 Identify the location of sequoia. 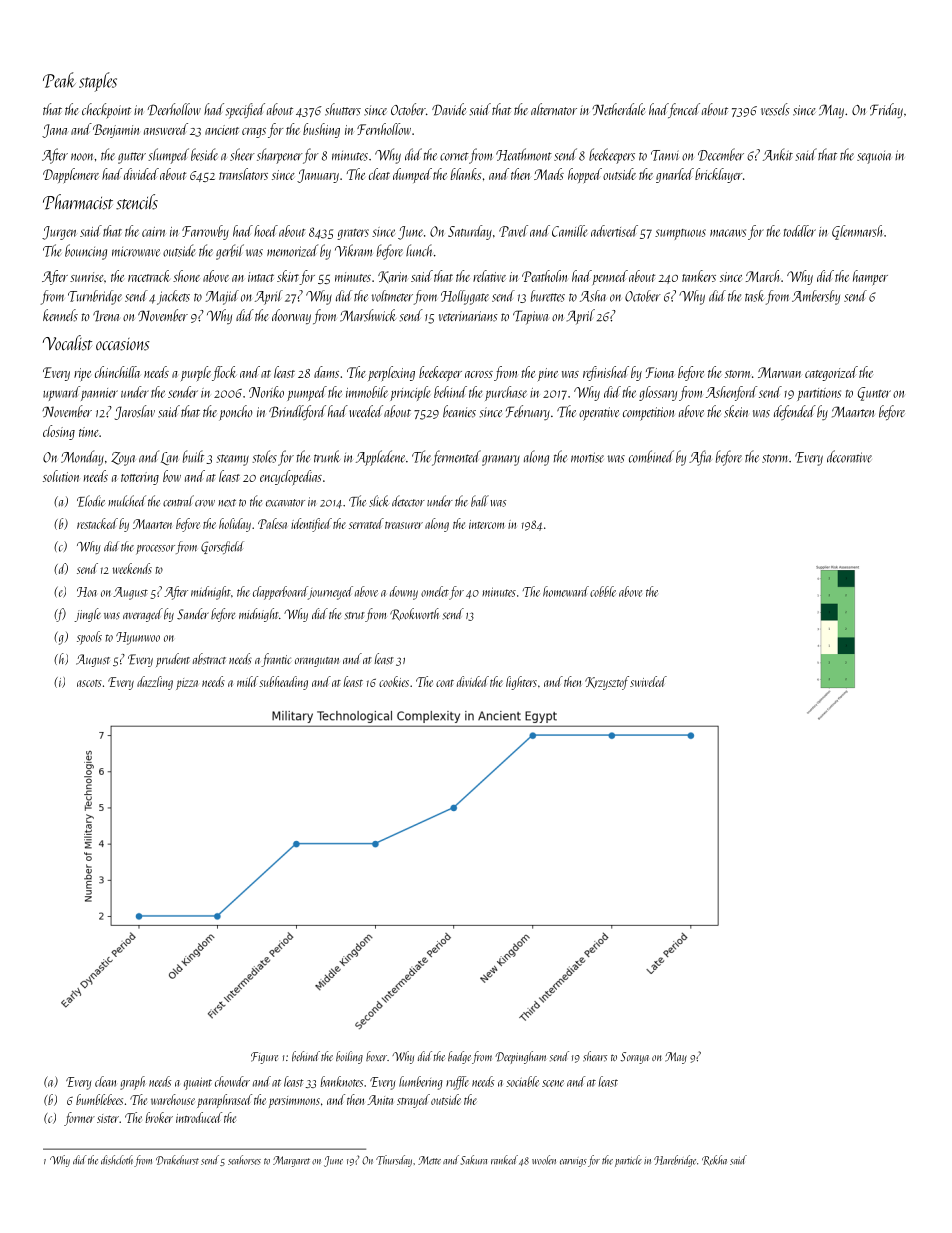
(874, 157).
